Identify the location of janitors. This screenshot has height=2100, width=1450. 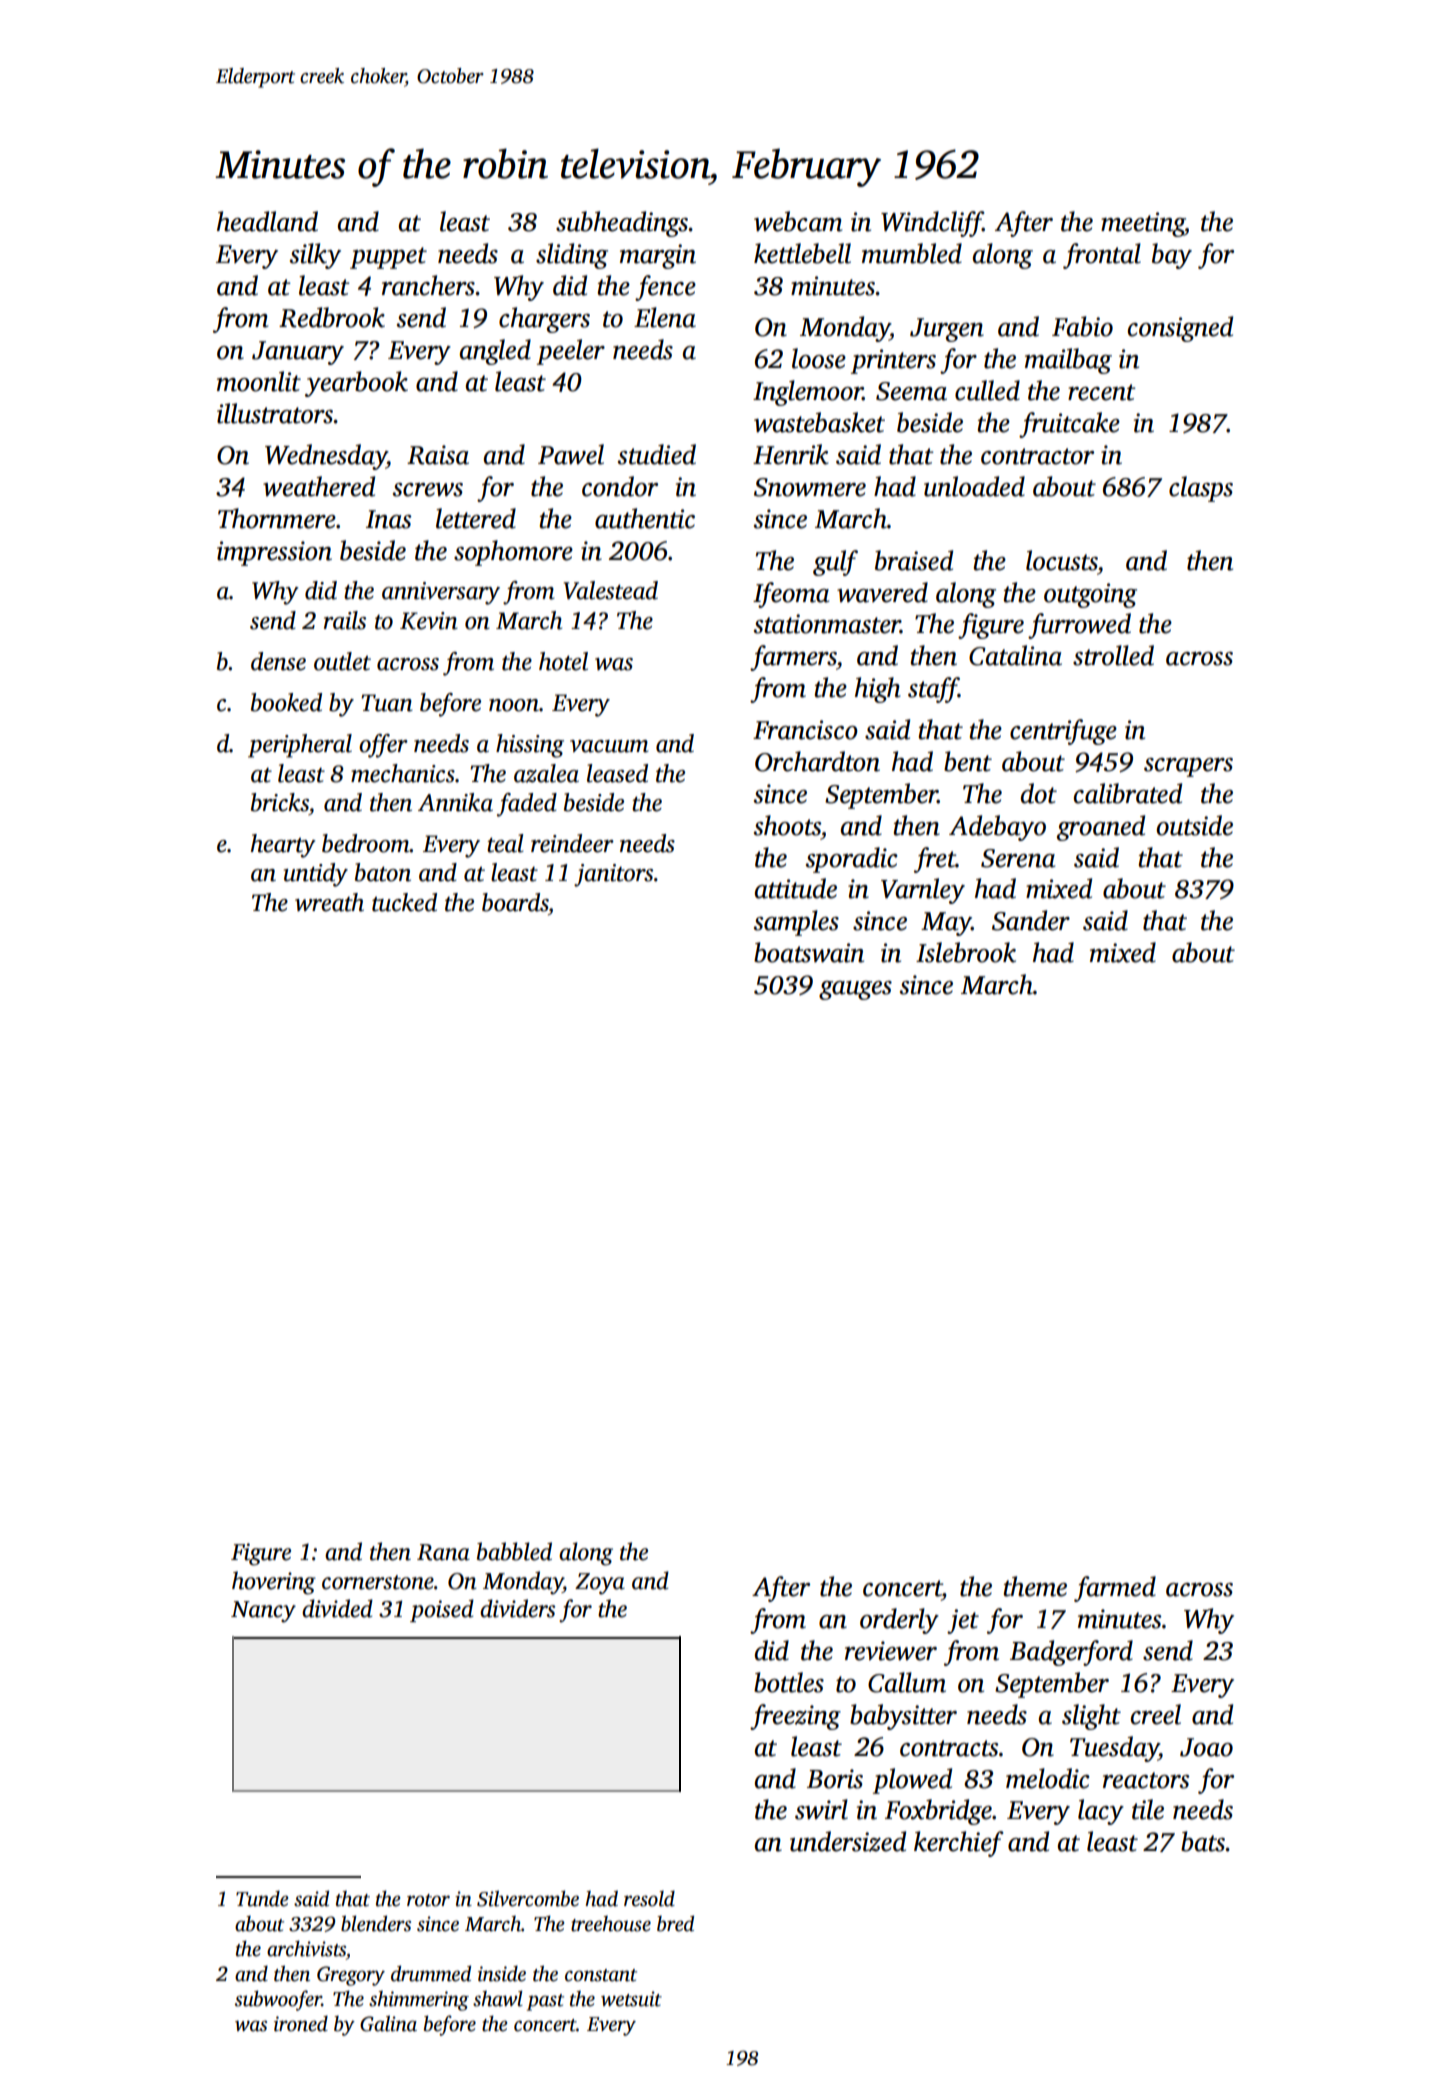
(613, 875).
